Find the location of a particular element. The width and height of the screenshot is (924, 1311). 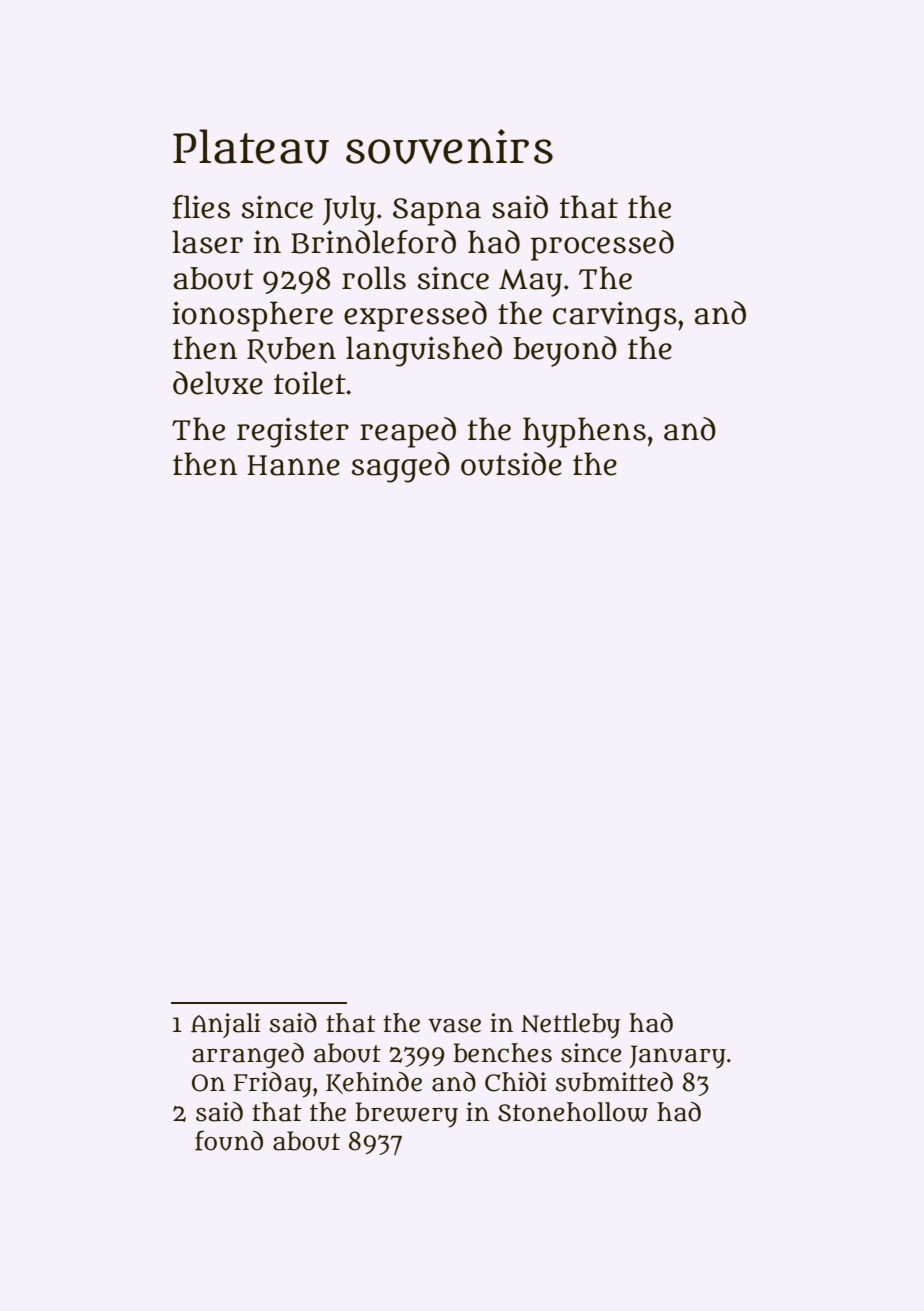

hyphens is located at coordinates (584, 432).
